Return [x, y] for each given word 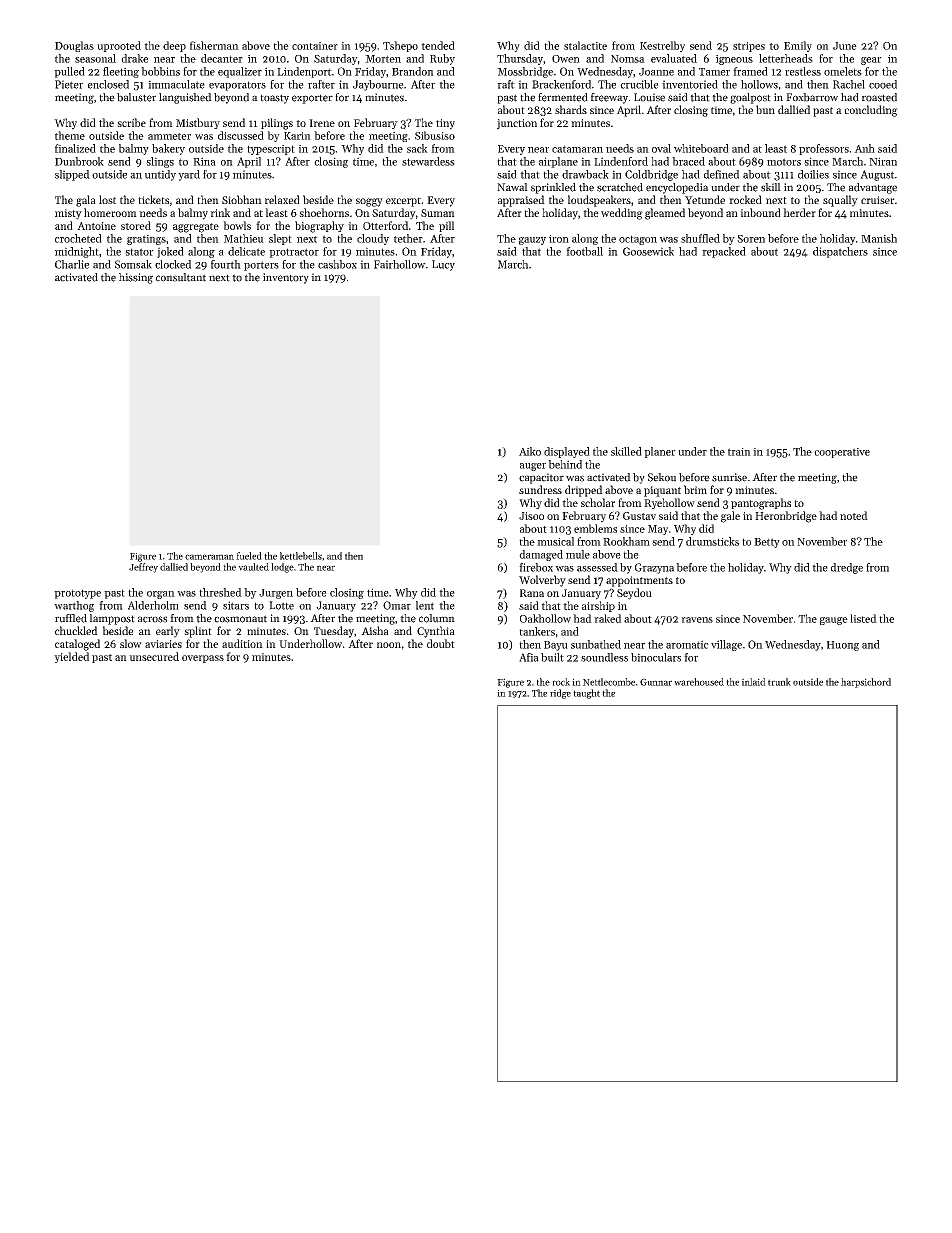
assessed [597, 567]
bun [765, 109]
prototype [77, 594]
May [658, 530]
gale [730, 517]
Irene [322, 123]
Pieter [69, 84]
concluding [871, 111]
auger [533, 467]
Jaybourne [378, 85]
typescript [271, 150]
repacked [724, 252]
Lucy [443, 265]
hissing [136, 278]
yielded [71, 657]
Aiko [530, 451]
